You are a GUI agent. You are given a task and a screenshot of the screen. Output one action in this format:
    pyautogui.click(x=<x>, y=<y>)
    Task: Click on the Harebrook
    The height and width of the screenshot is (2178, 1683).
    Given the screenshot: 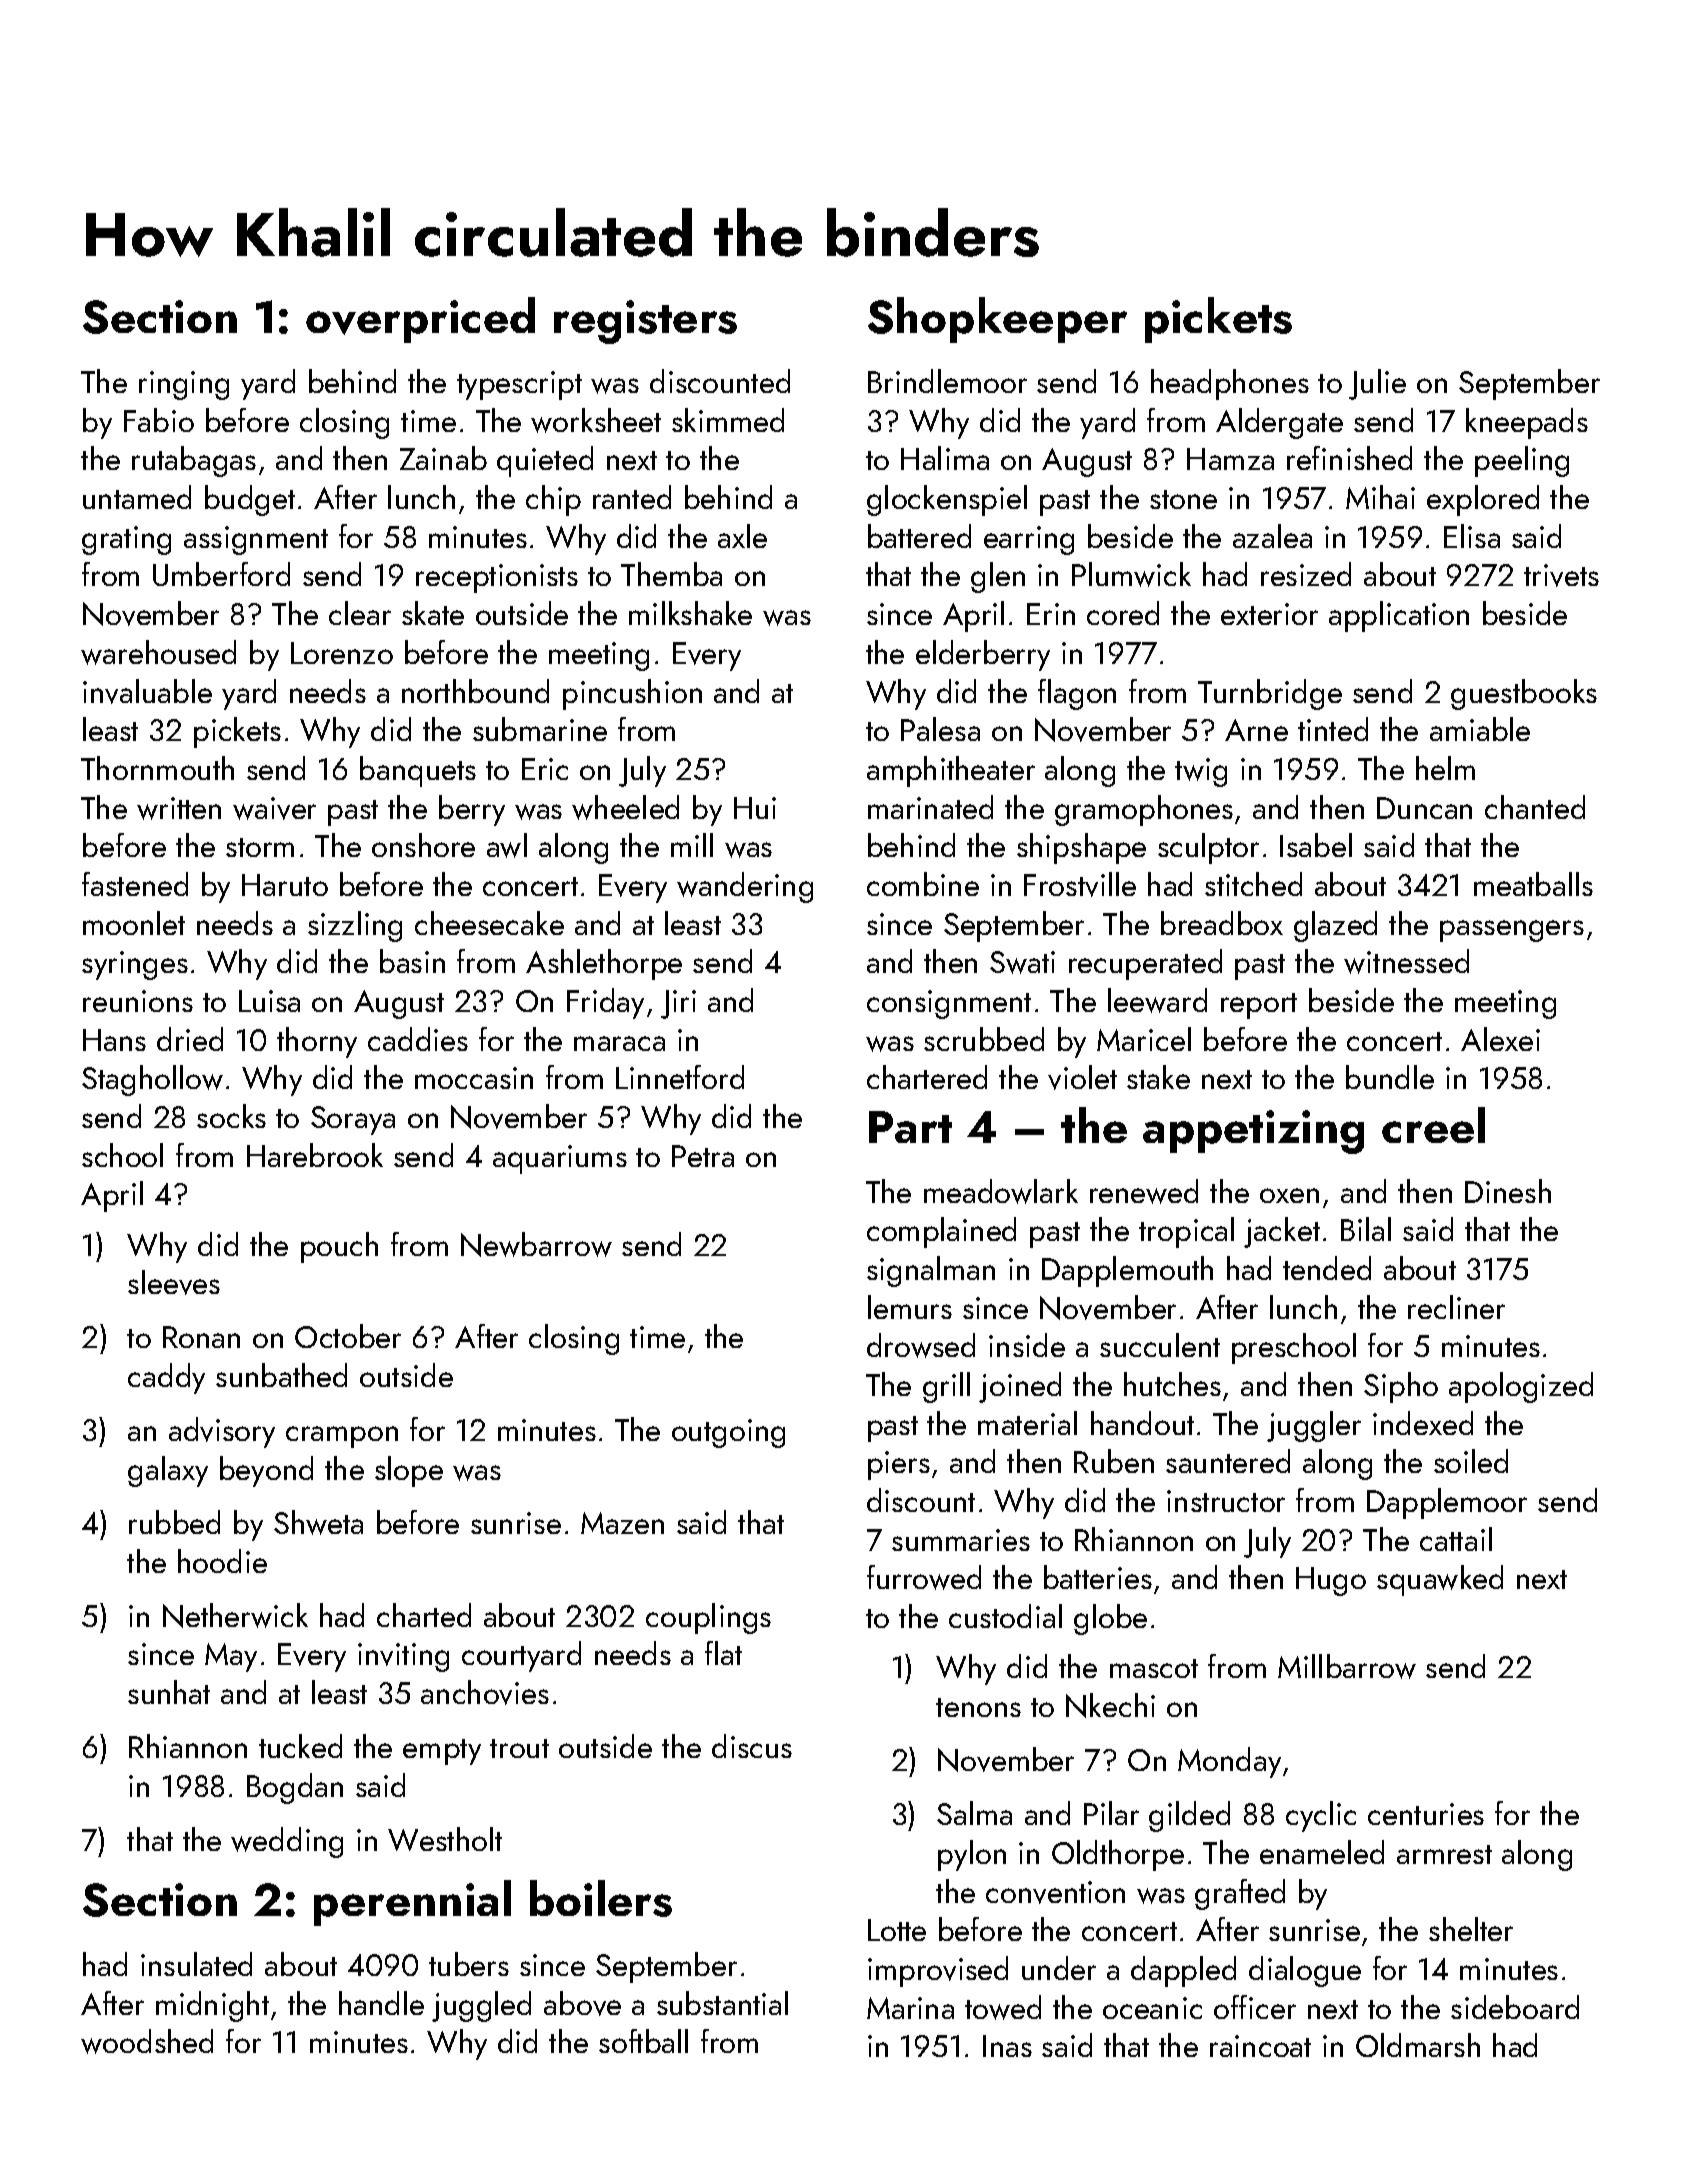 What is the action you would take?
    pyautogui.click(x=315, y=1155)
